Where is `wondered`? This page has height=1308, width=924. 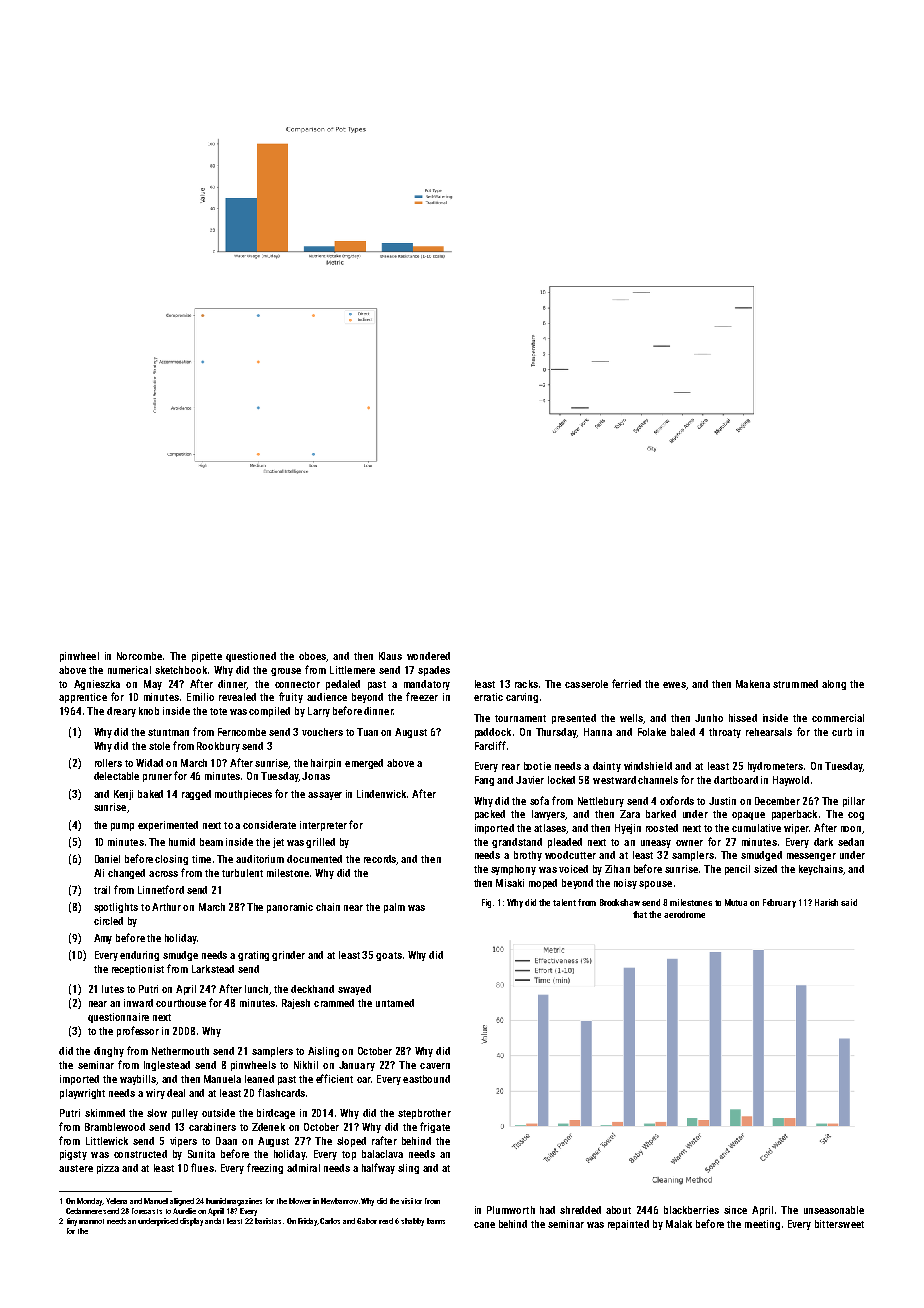 wondered is located at coordinates (428, 656).
